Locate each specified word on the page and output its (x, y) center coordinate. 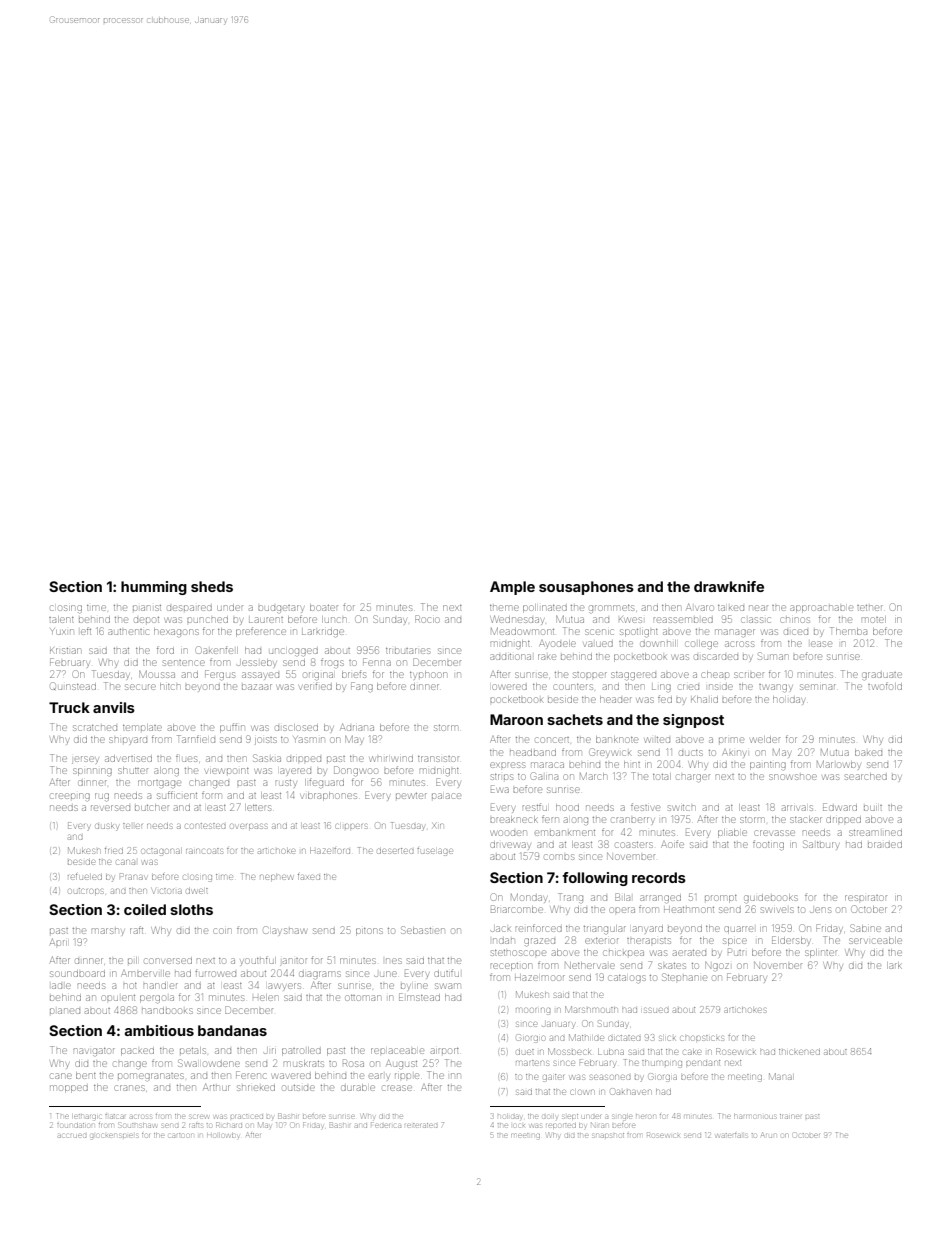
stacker (806, 819)
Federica (386, 1125)
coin (222, 931)
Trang (570, 898)
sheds (212, 586)
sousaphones (586, 588)
